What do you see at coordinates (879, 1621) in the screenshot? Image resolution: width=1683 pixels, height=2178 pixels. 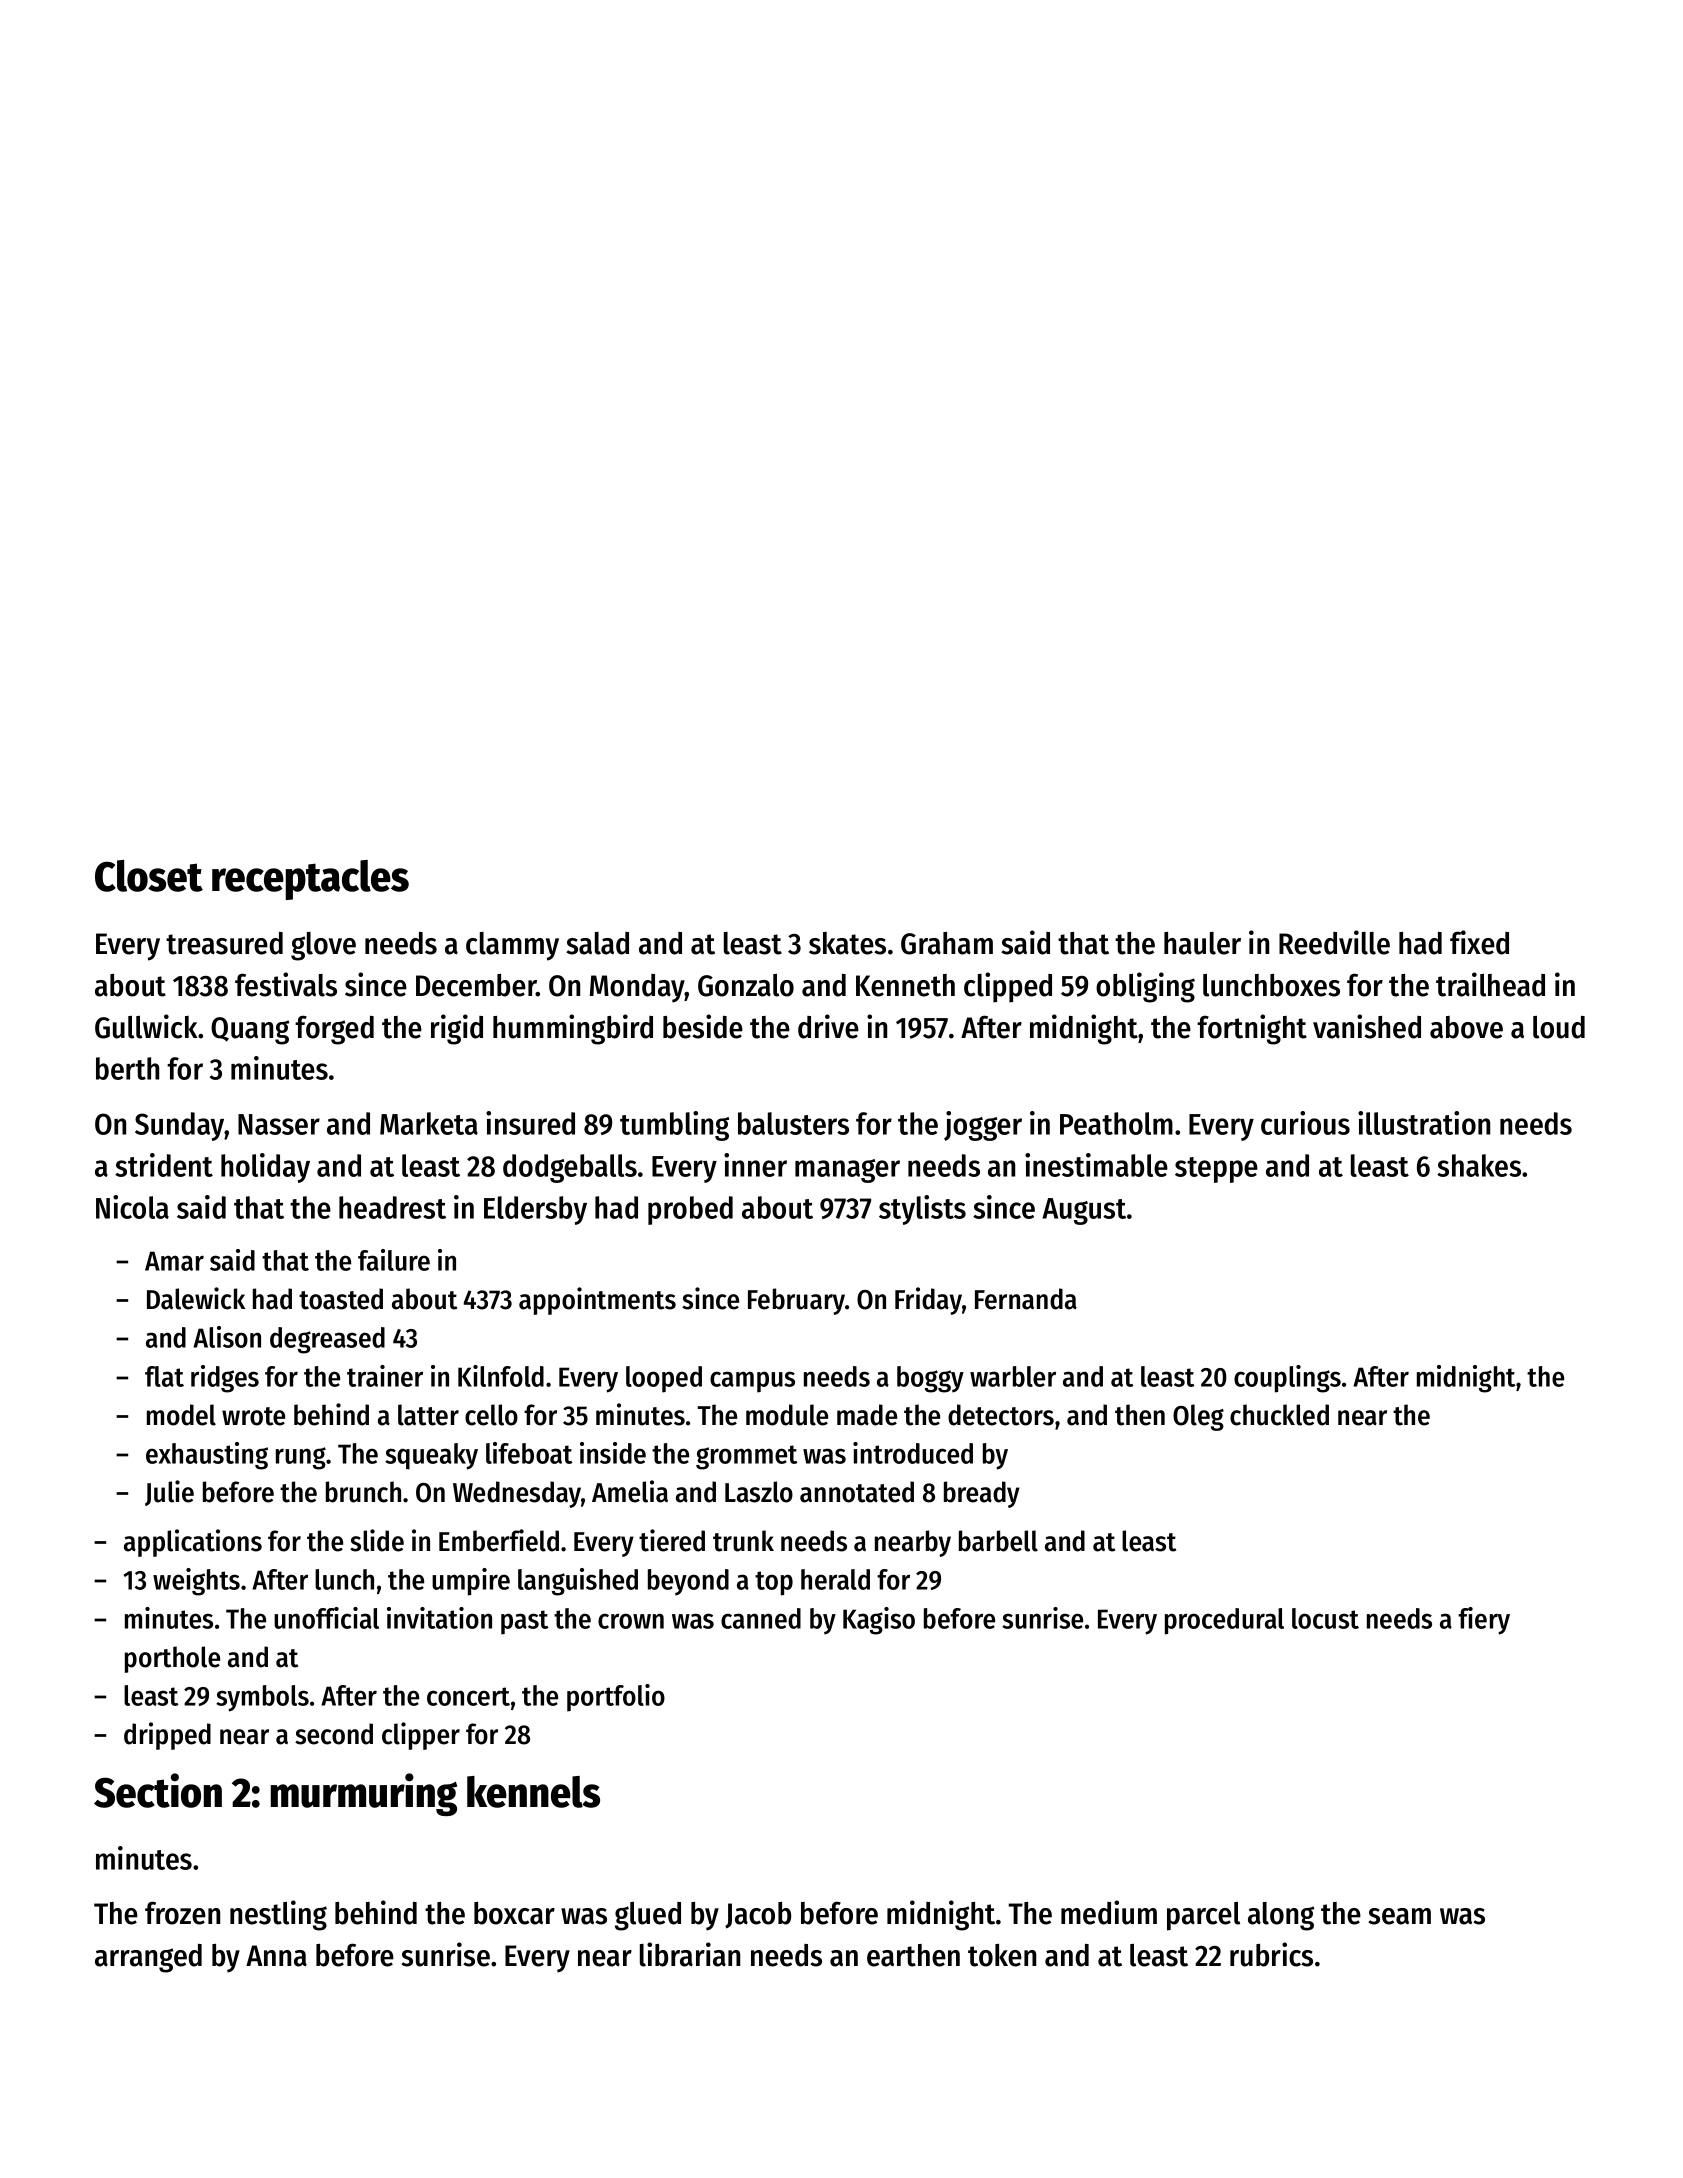 I see `Kagiso` at bounding box center [879, 1621].
